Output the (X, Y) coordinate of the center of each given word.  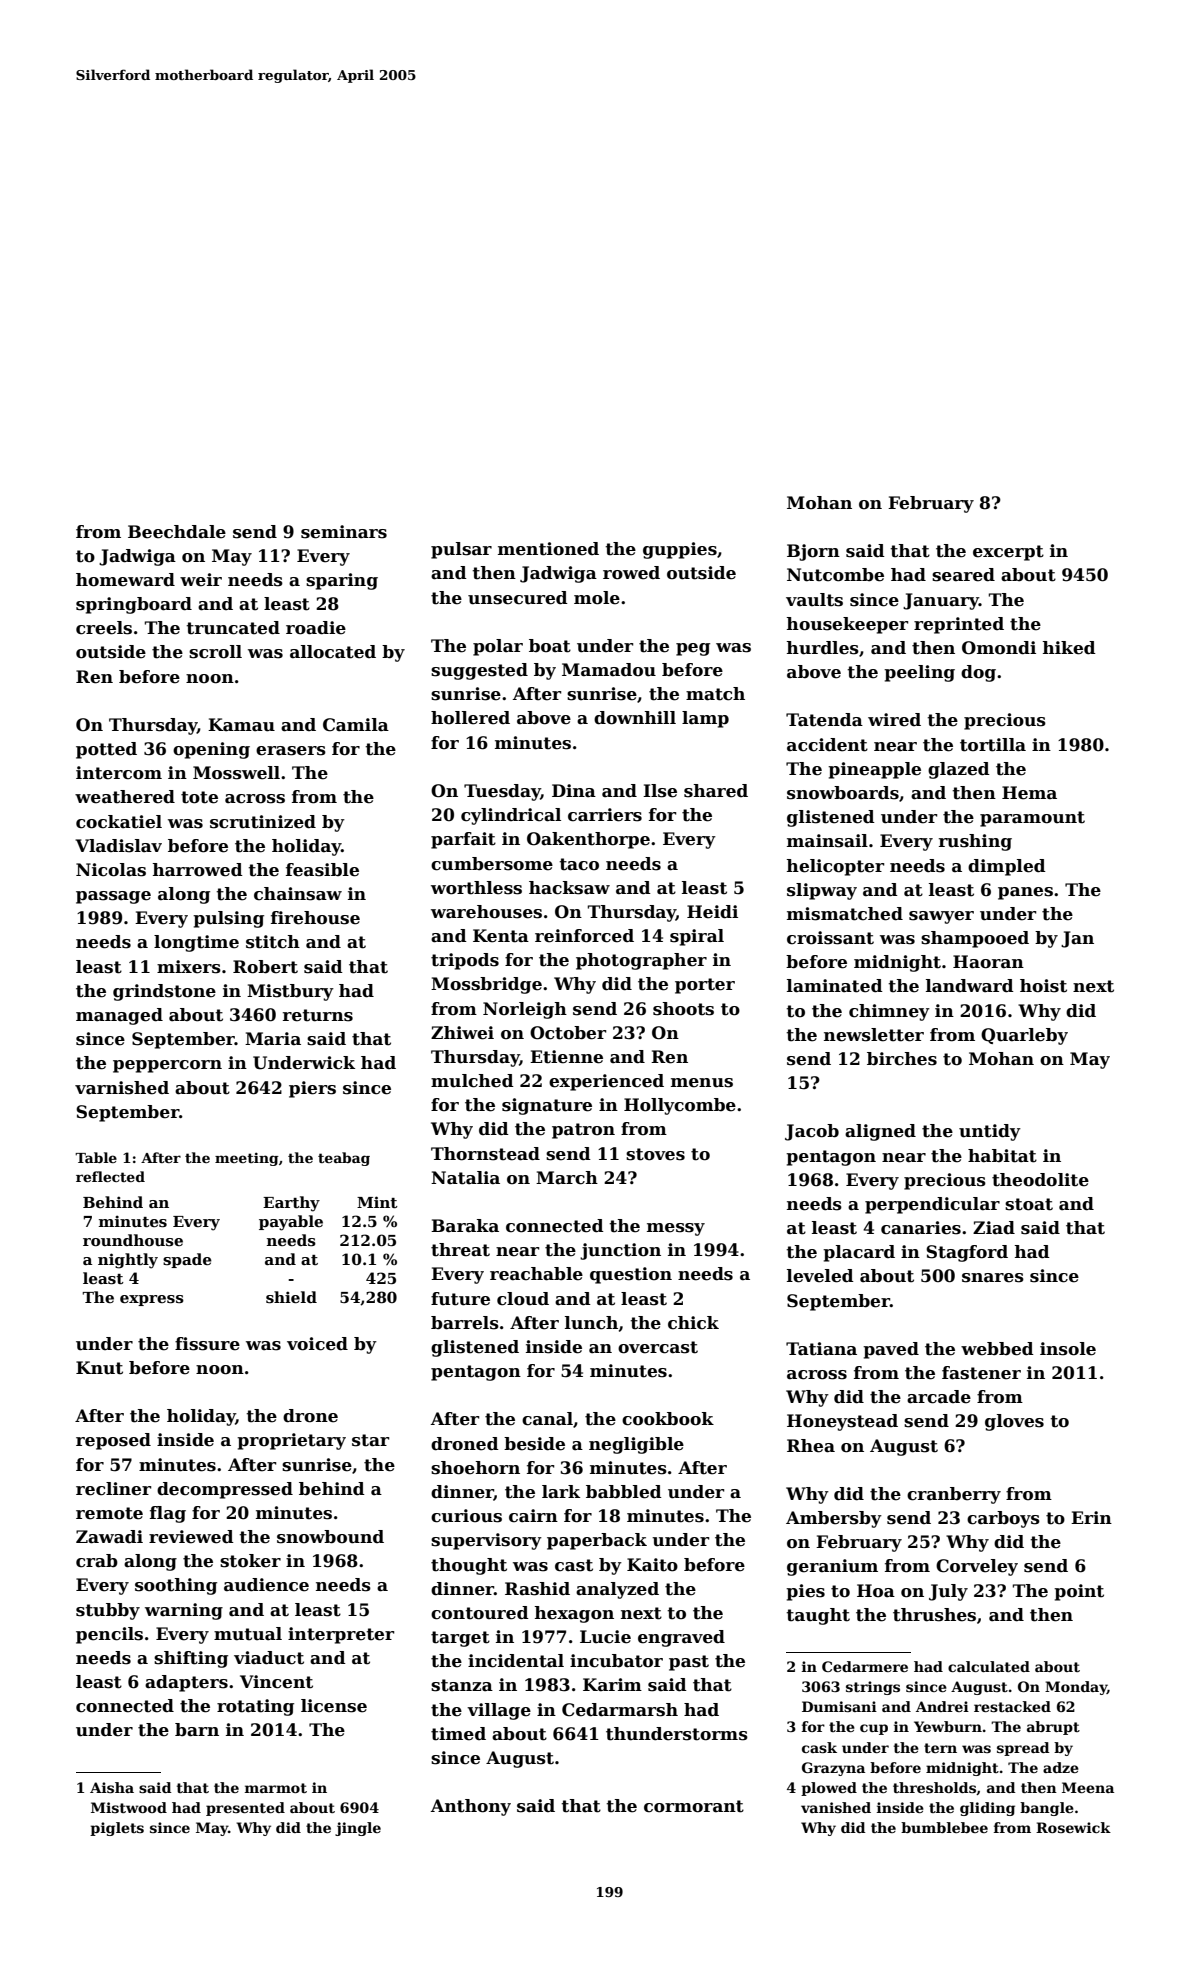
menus (702, 1083)
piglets (117, 1829)
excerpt (1008, 553)
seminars (344, 532)
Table (96, 1157)
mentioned (548, 549)
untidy (990, 1132)
